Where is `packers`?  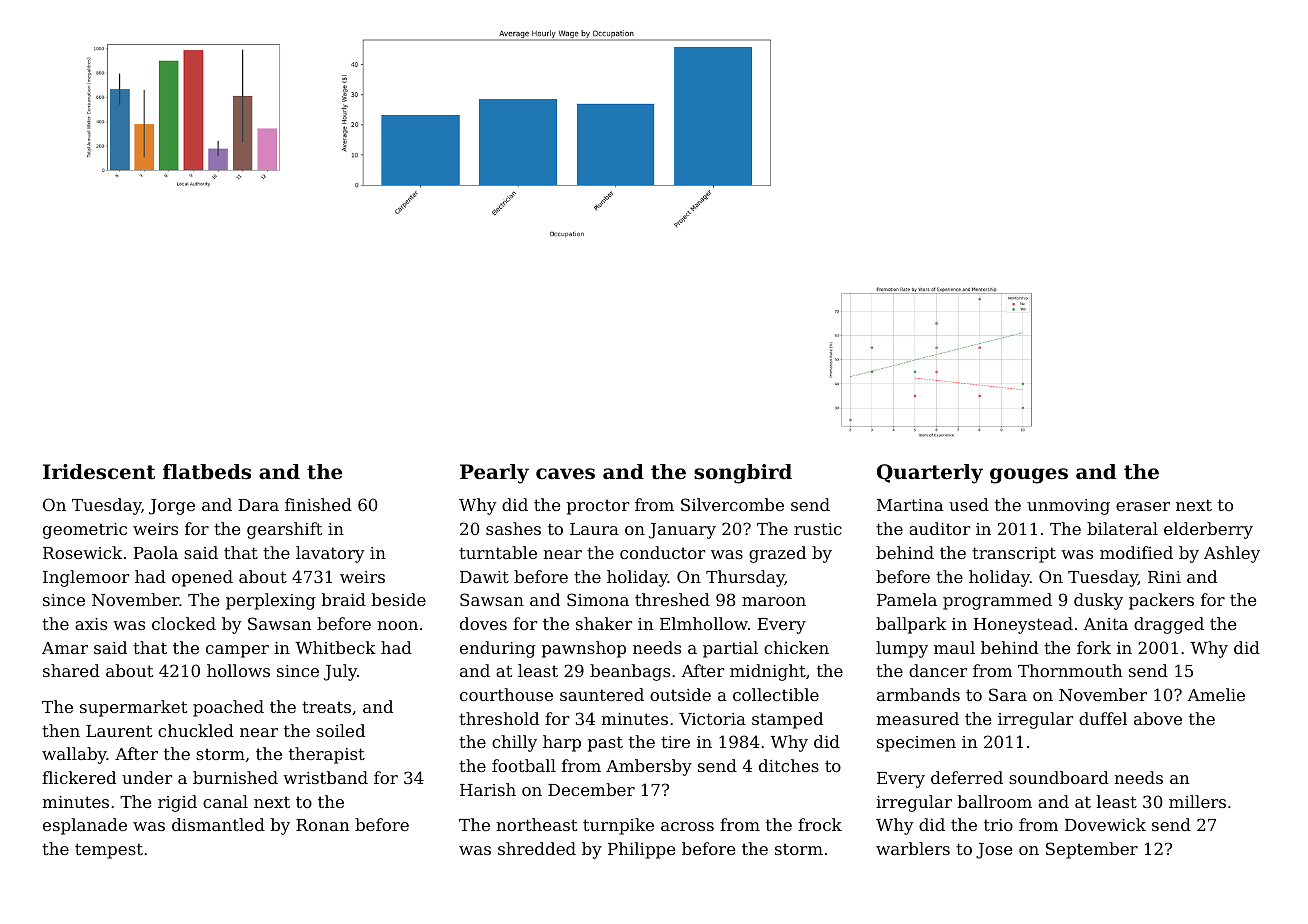 packers is located at coordinates (1161, 601).
